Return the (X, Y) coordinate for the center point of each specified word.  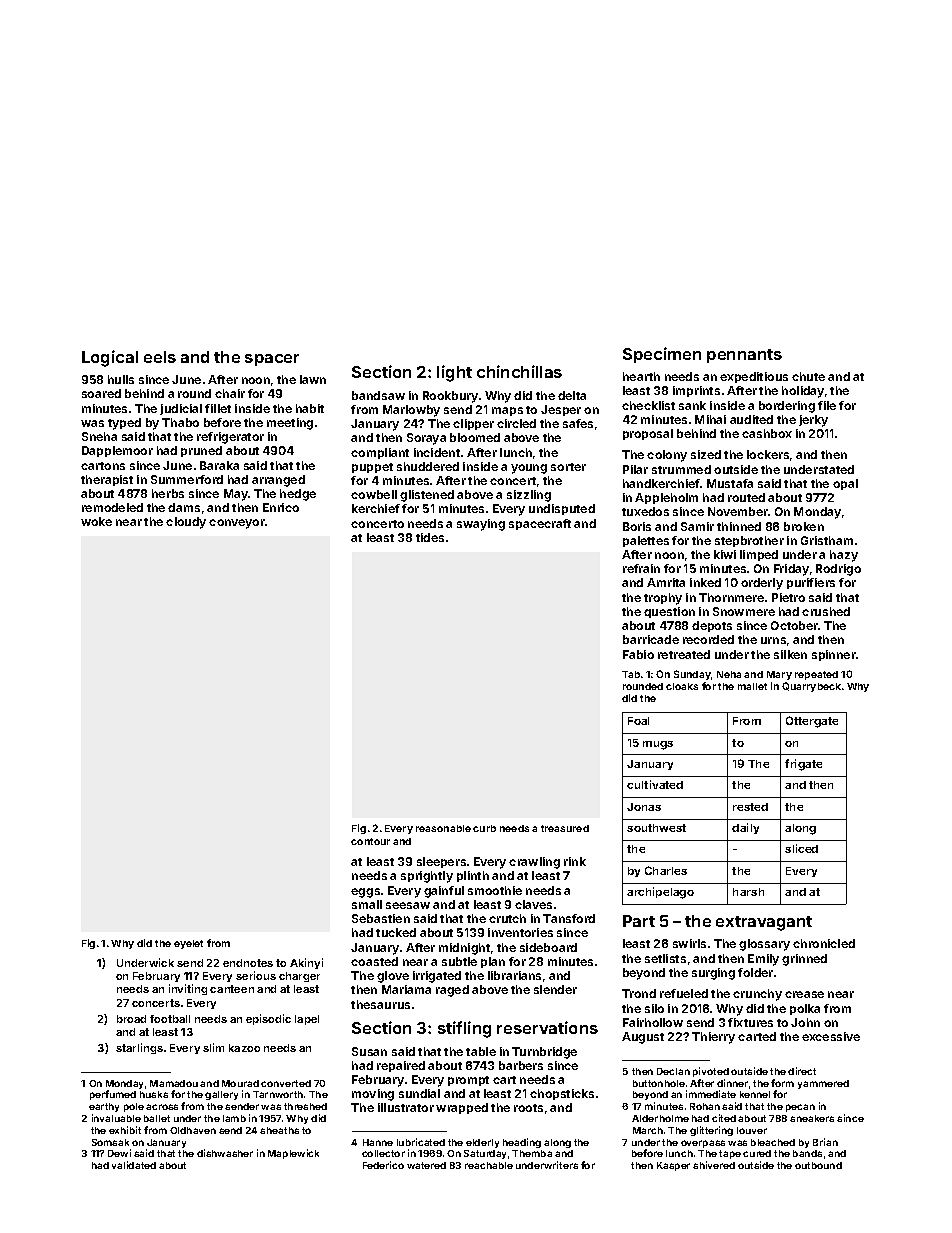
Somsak (110, 1142)
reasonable (443, 828)
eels (160, 357)
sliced (801, 848)
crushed (826, 611)
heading (522, 1143)
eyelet (188, 944)
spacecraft (540, 524)
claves (533, 904)
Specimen (662, 355)
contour (370, 841)
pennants (744, 356)
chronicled (824, 943)
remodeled (112, 507)
